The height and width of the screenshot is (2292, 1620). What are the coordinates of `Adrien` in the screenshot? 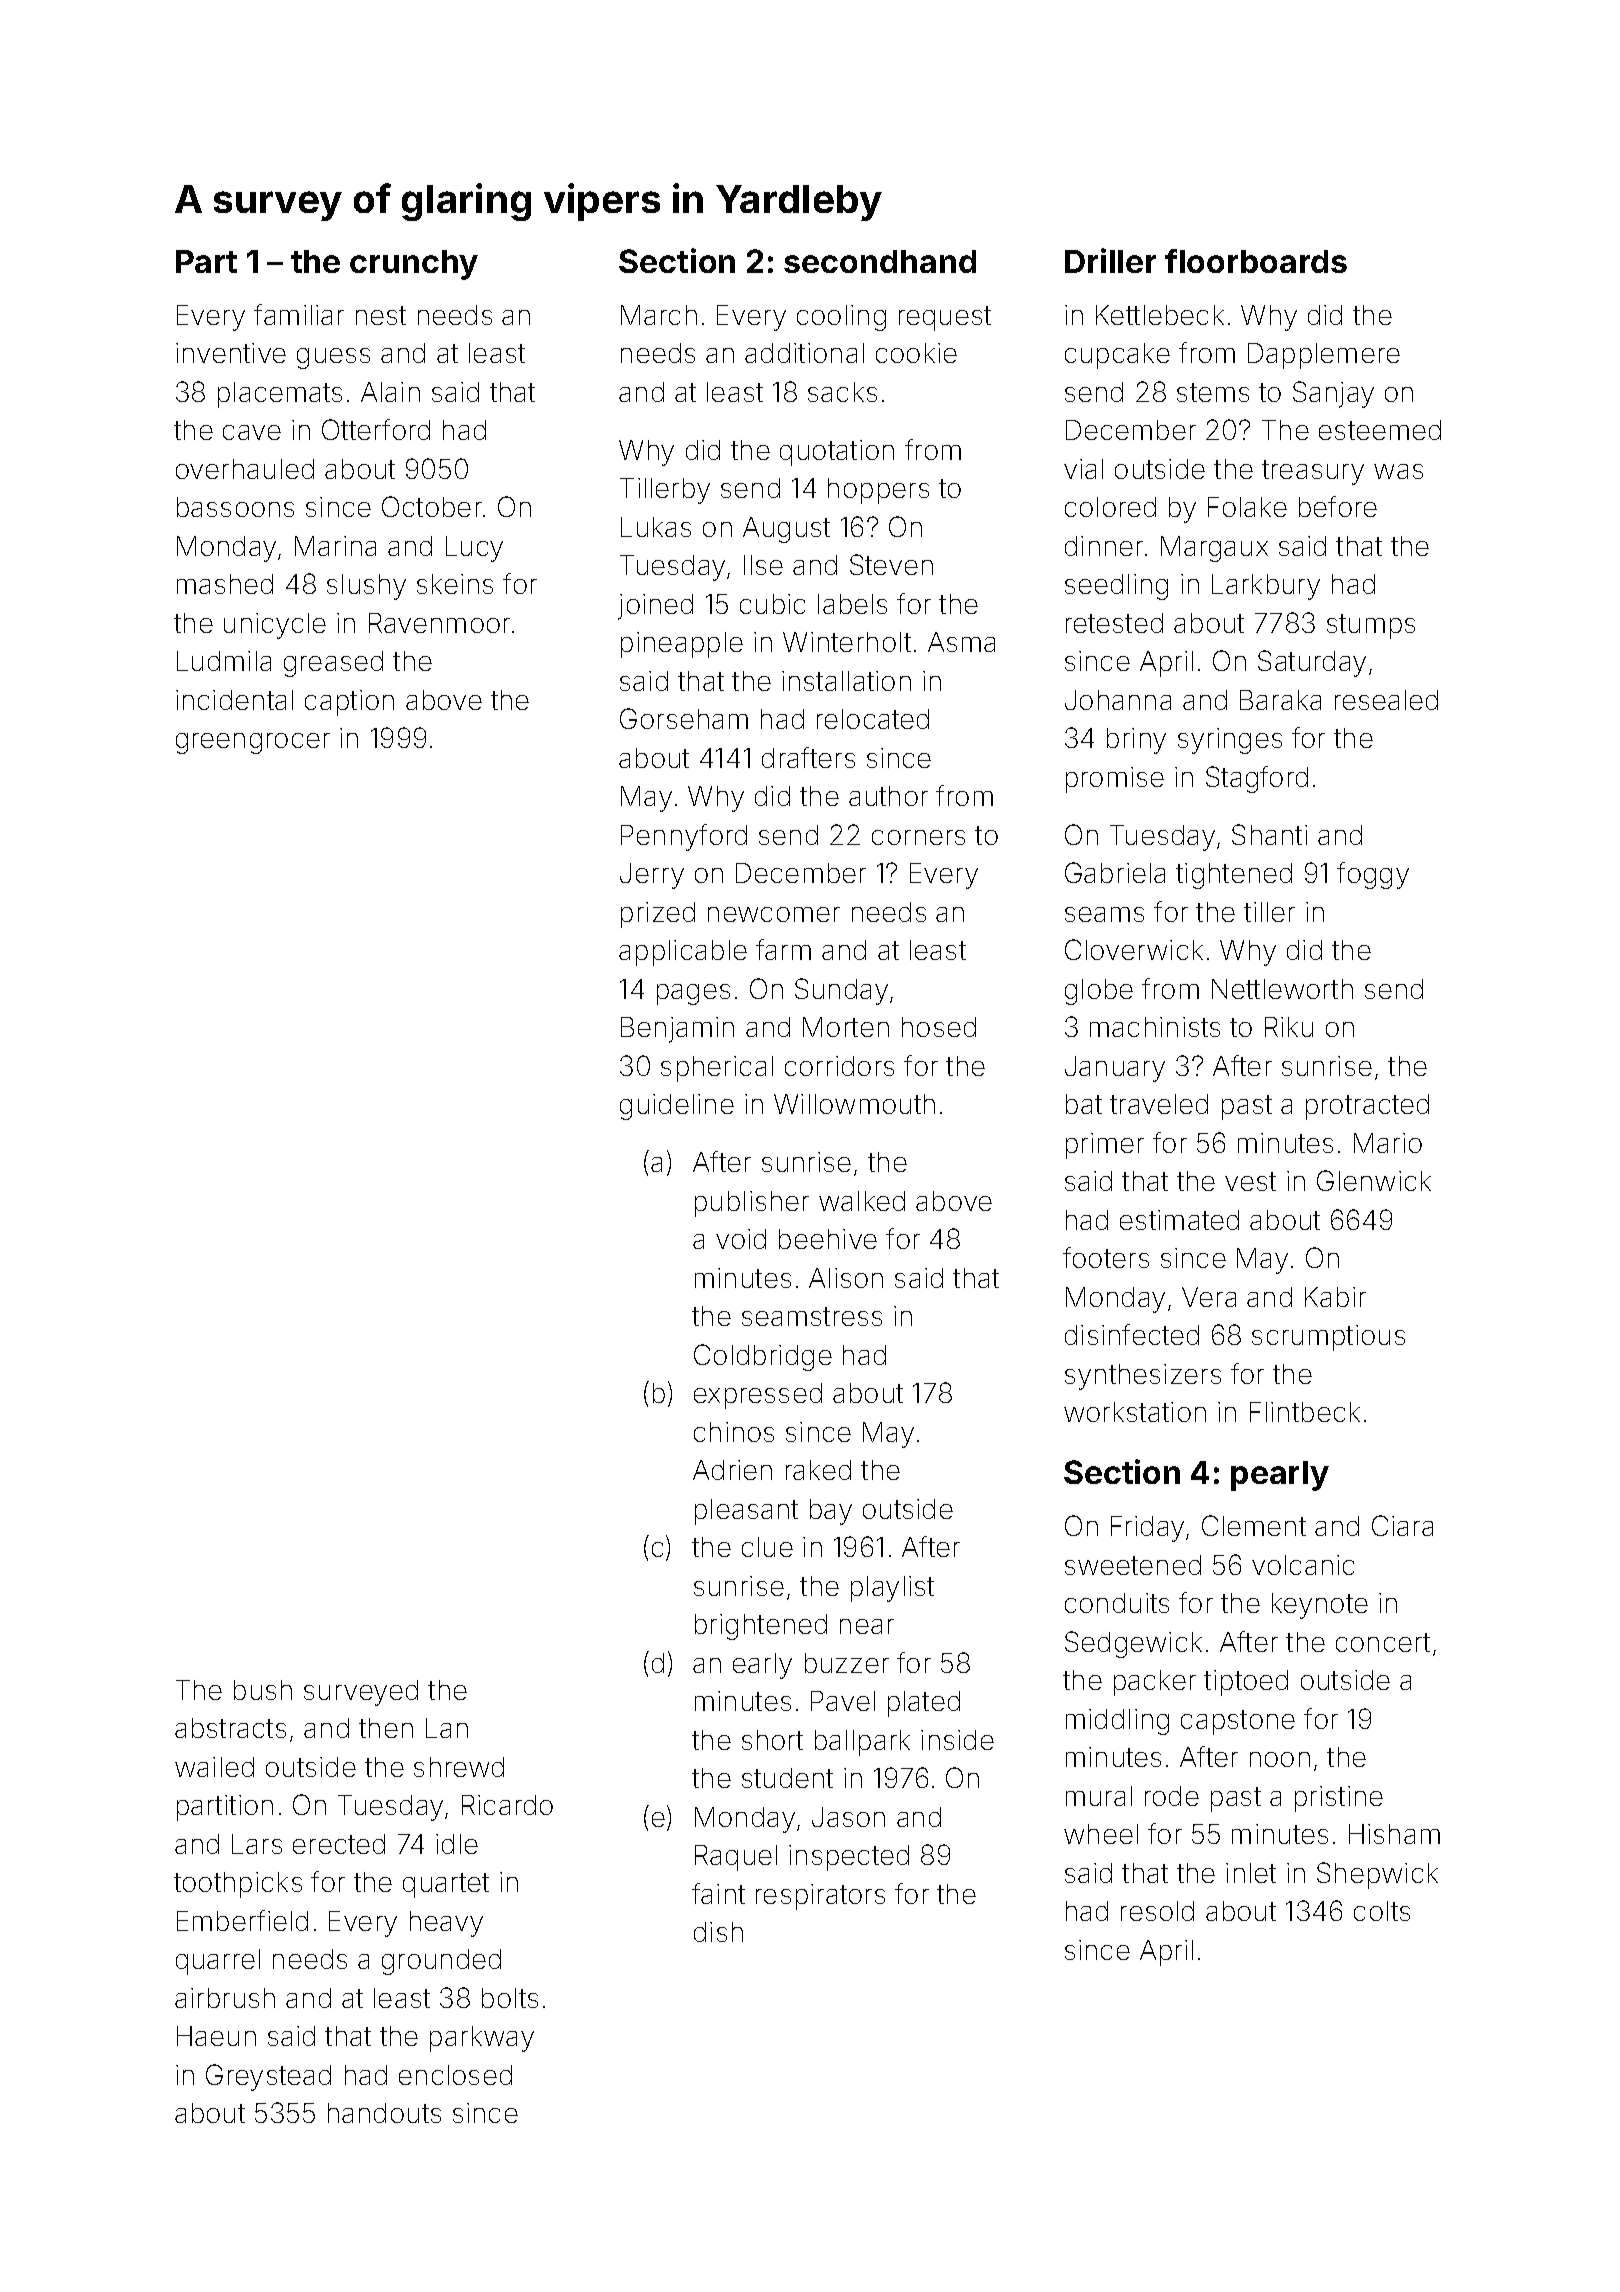 It's located at (732, 1470).
